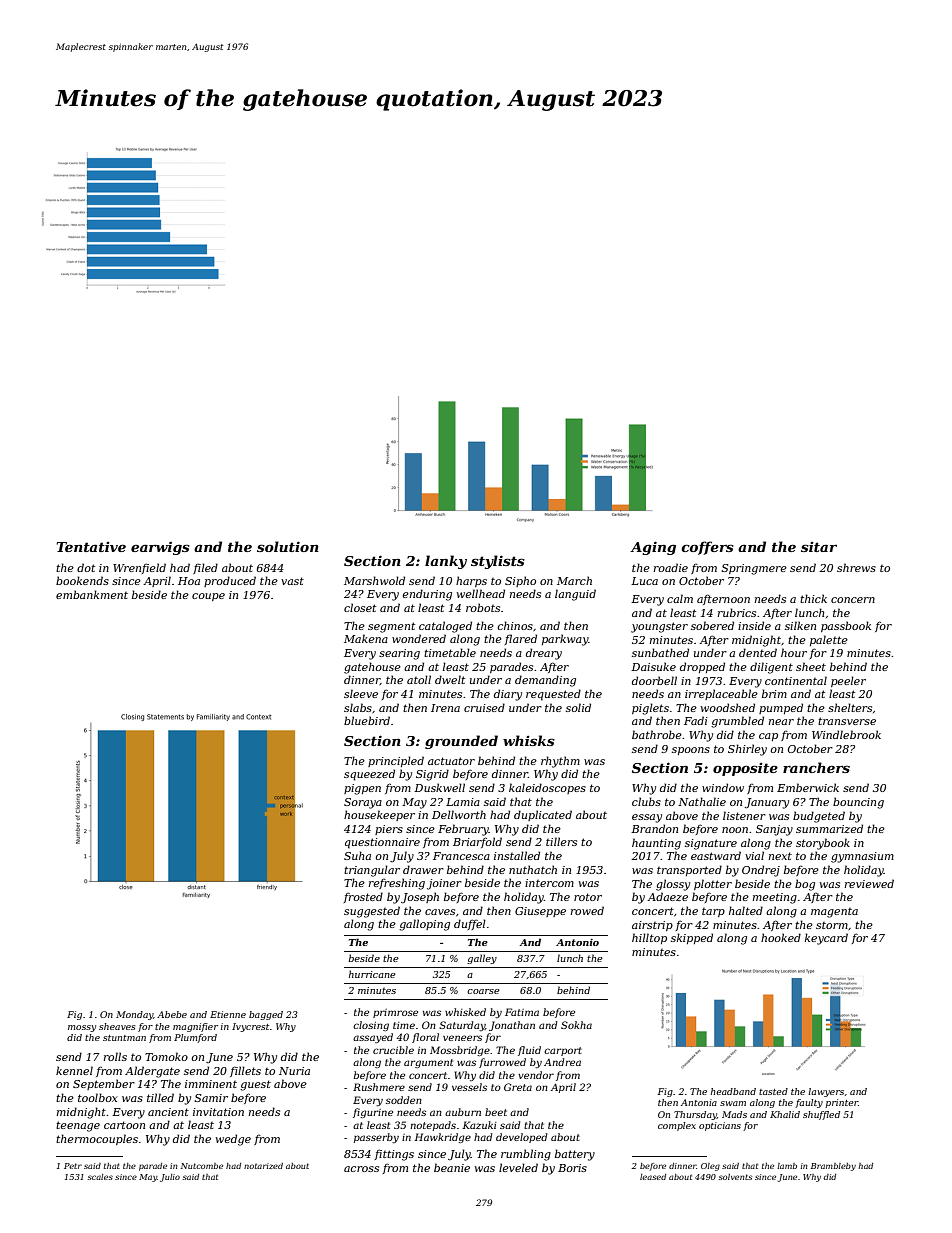 The image size is (952, 1233). What do you see at coordinates (544, 654) in the screenshot?
I see `dreary` at bounding box center [544, 654].
